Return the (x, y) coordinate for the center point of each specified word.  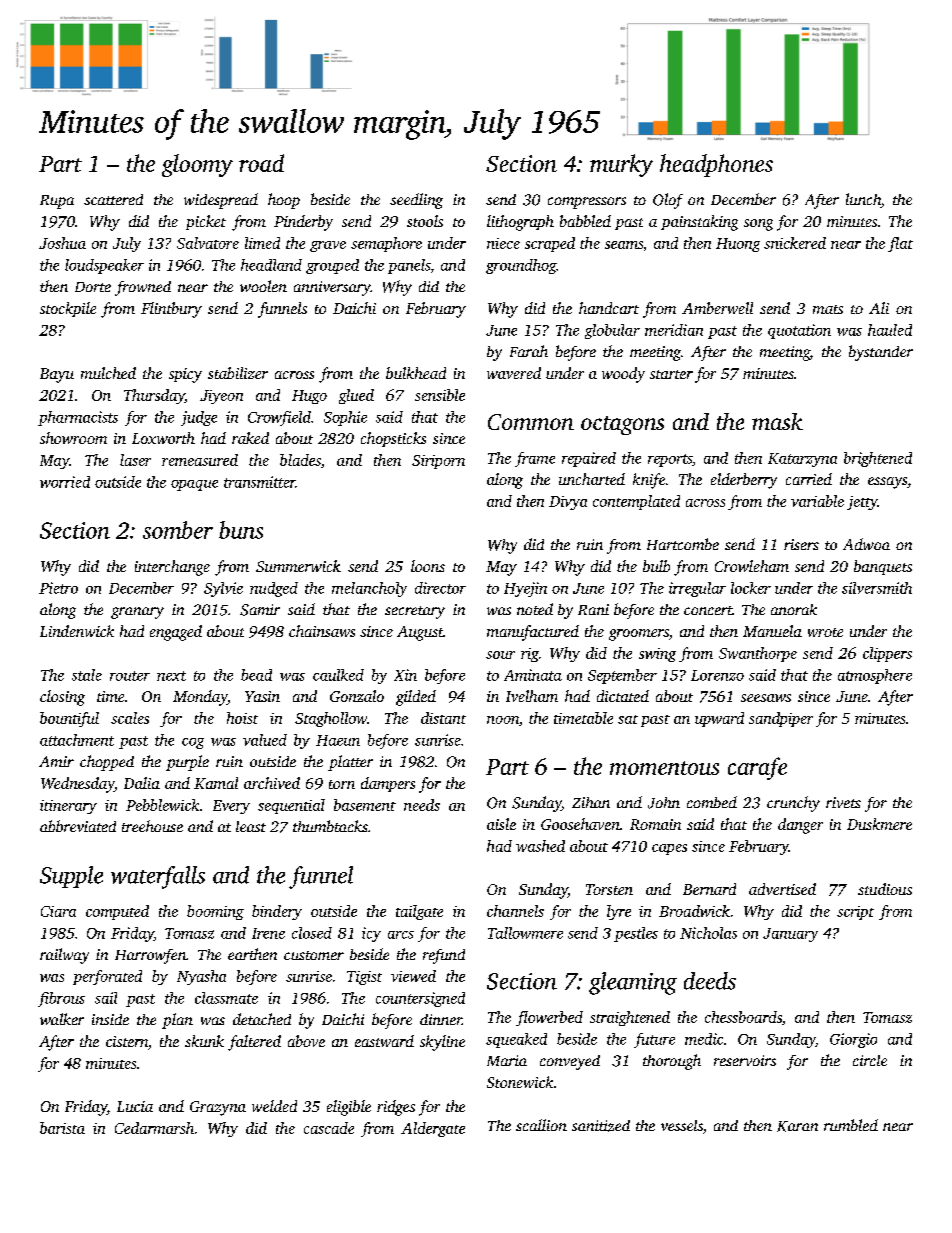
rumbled (851, 1125)
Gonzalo (357, 696)
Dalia (142, 783)
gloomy (197, 165)
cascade (329, 1128)
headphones (716, 165)
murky (621, 165)
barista (62, 1128)
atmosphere (875, 676)
